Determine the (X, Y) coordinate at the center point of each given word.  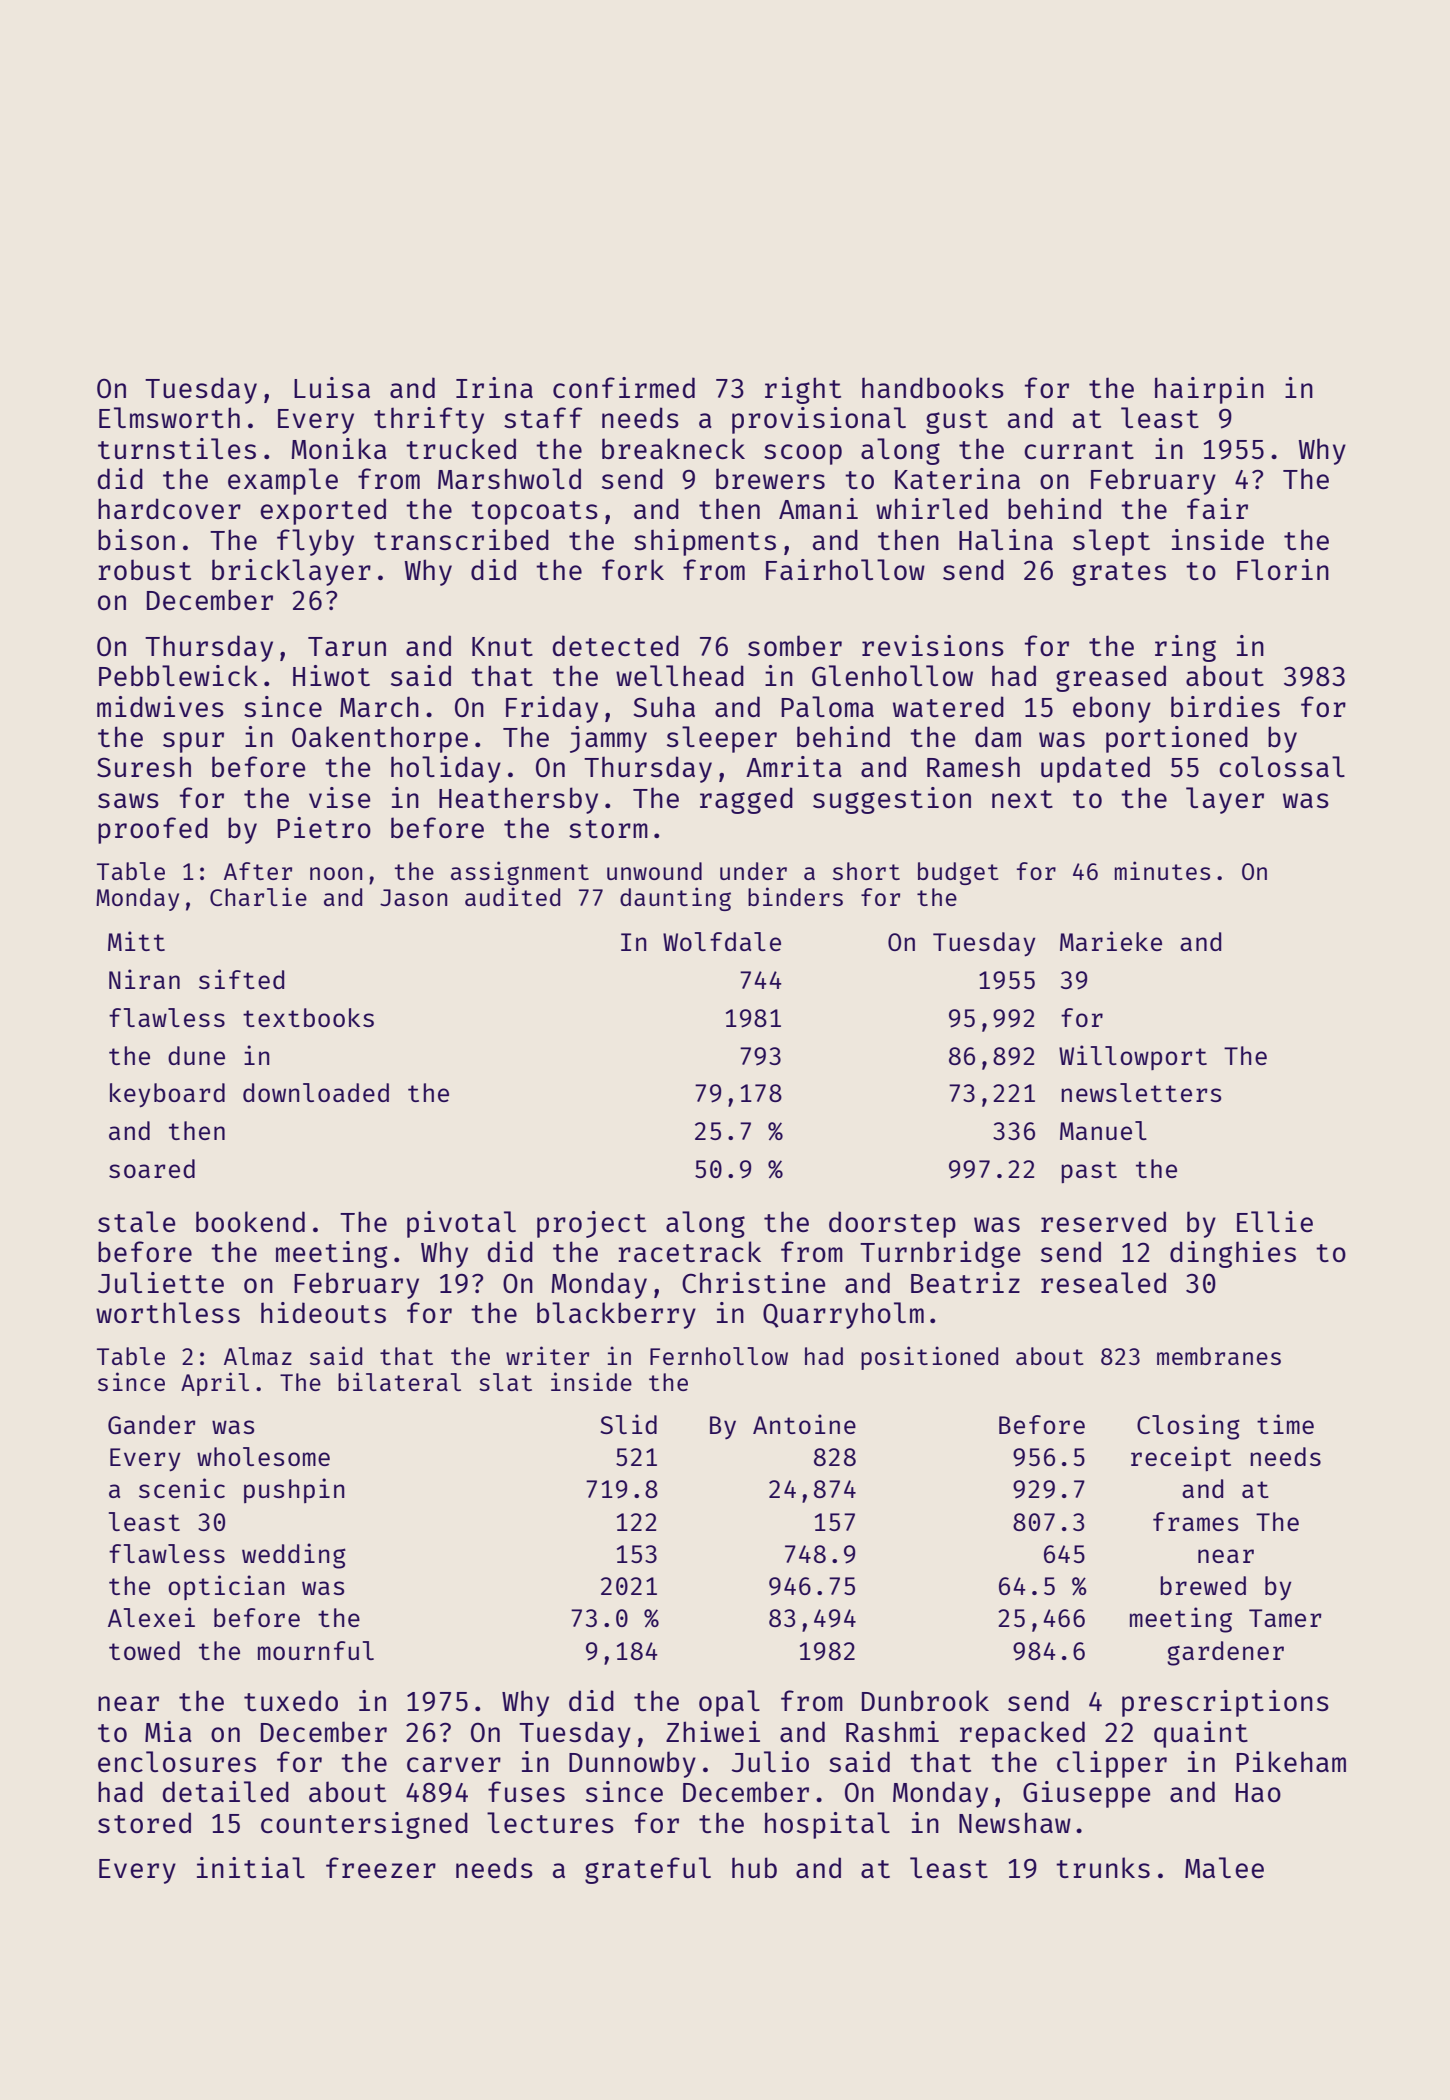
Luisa (332, 387)
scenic (182, 1488)
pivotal (461, 1224)
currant (1079, 450)
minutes (1162, 870)
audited (512, 896)
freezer (381, 1867)
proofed (153, 830)
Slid (628, 1424)
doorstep (892, 1224)
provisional (819, 420)
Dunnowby (632, 1764)
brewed (1203, 1585)
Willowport (1133, 1057)
